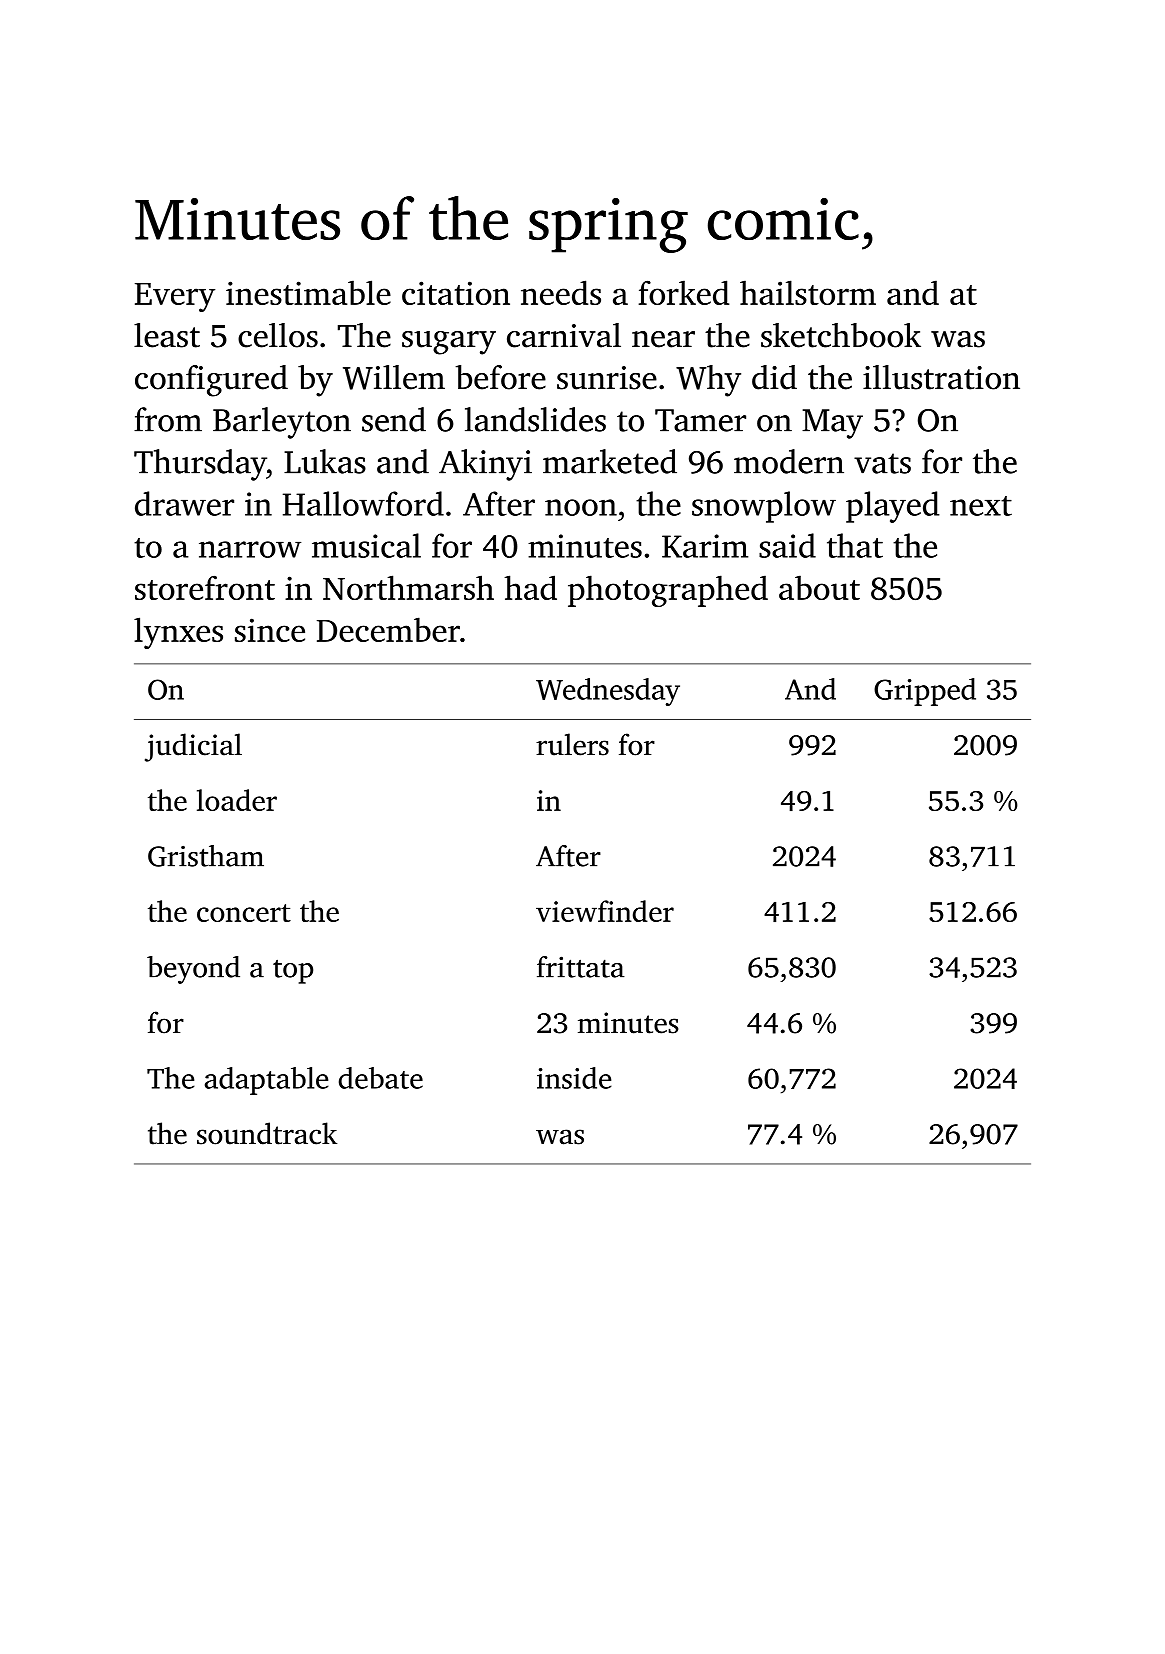  Describe the element at coordinates (381, 1078) in the image. I see `debate` at that location.
